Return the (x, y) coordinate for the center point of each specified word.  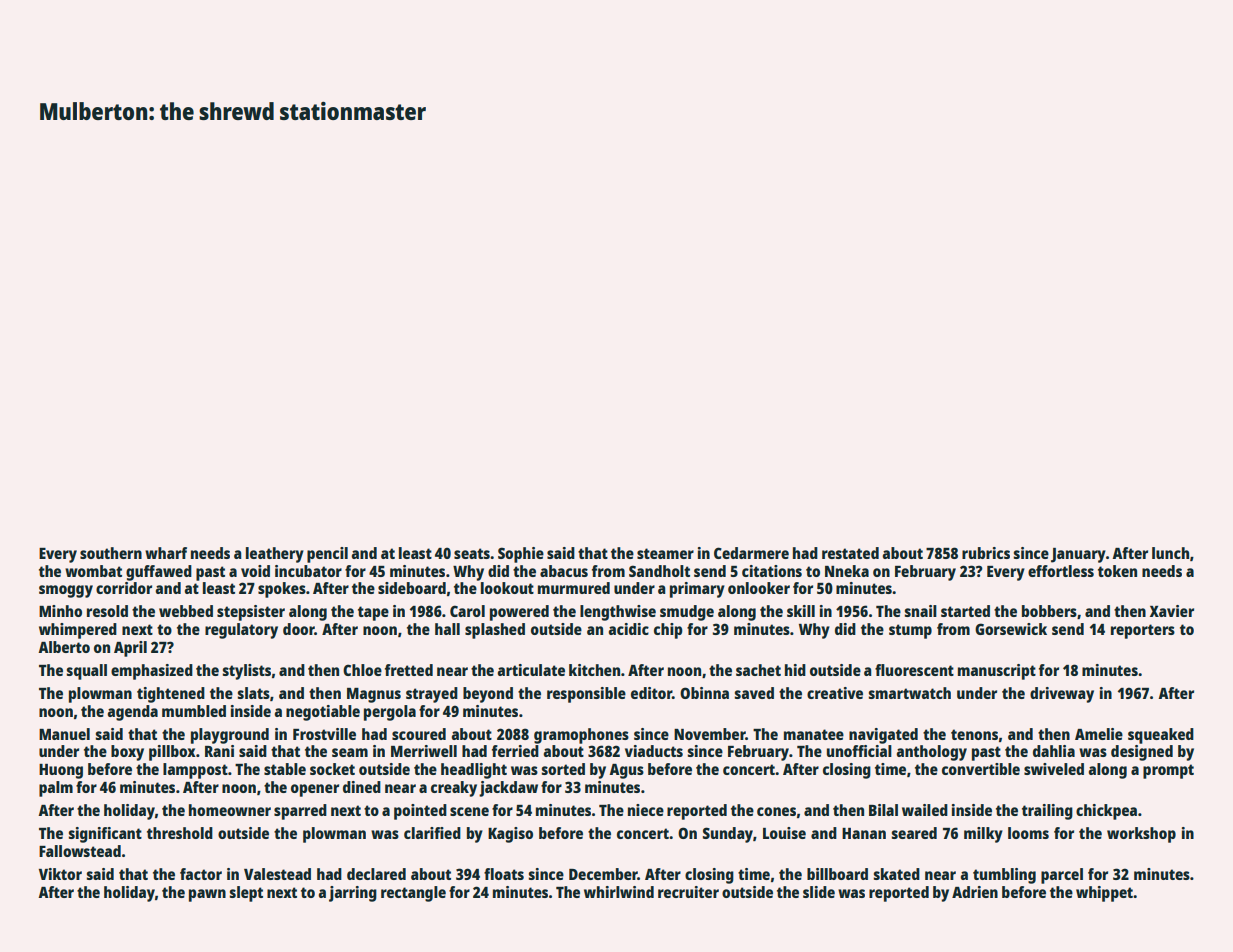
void (255, 571)
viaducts (654, 751)
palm (56, 789)
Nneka (847, 571)
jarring (353, 894)
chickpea (1106, 812)
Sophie (521, 555)
